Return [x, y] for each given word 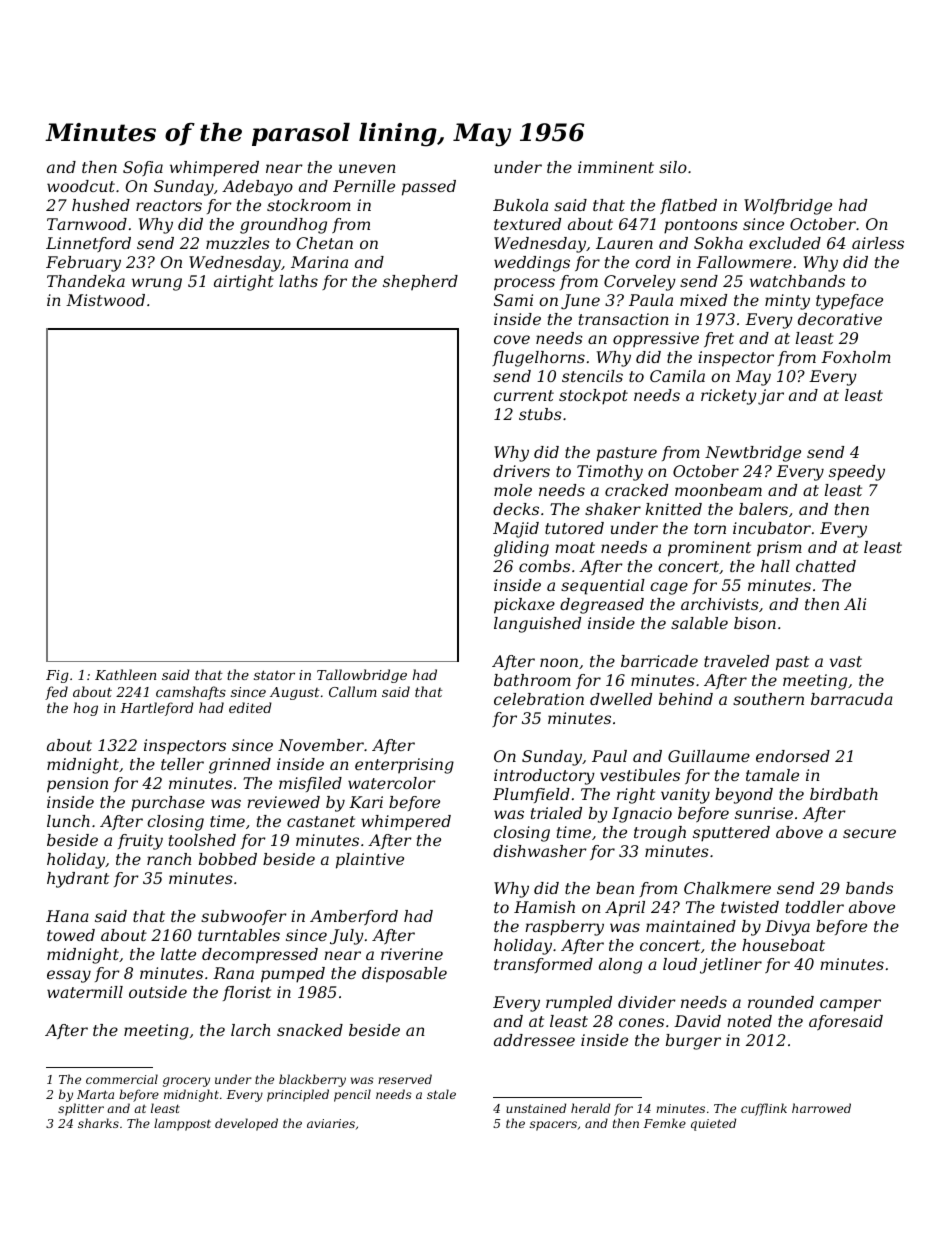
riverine [412, 954]
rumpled [579, 1004]
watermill [85, 992]
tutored [574, 528]
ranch [169, 859]
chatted [826, 566]
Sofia [143, 168]
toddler [815, 907]
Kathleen [125, 674]
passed [429, 188]
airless [878, 243]
